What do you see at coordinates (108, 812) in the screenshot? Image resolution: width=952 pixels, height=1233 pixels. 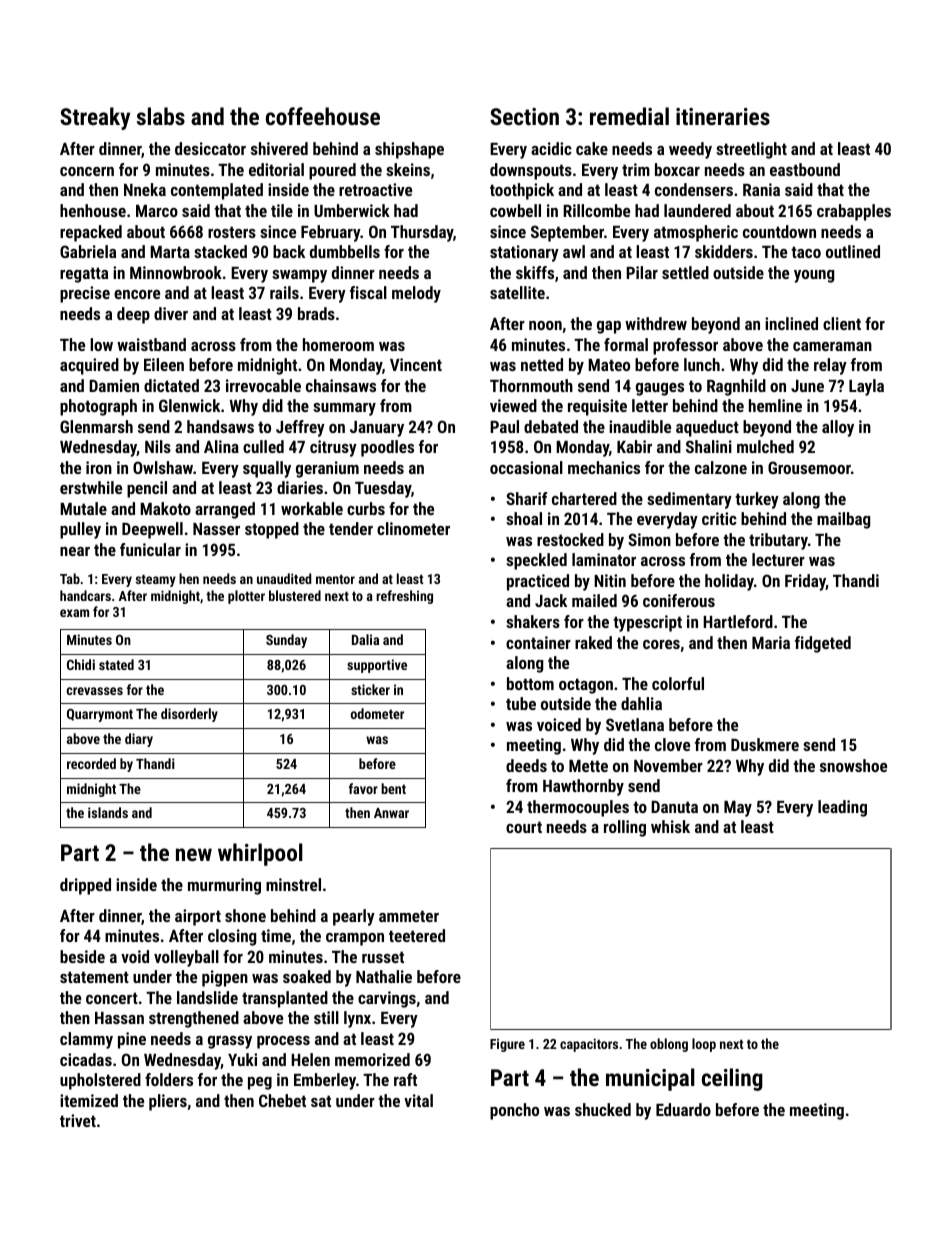 I see `islands` at bounding box center [108, 812].
